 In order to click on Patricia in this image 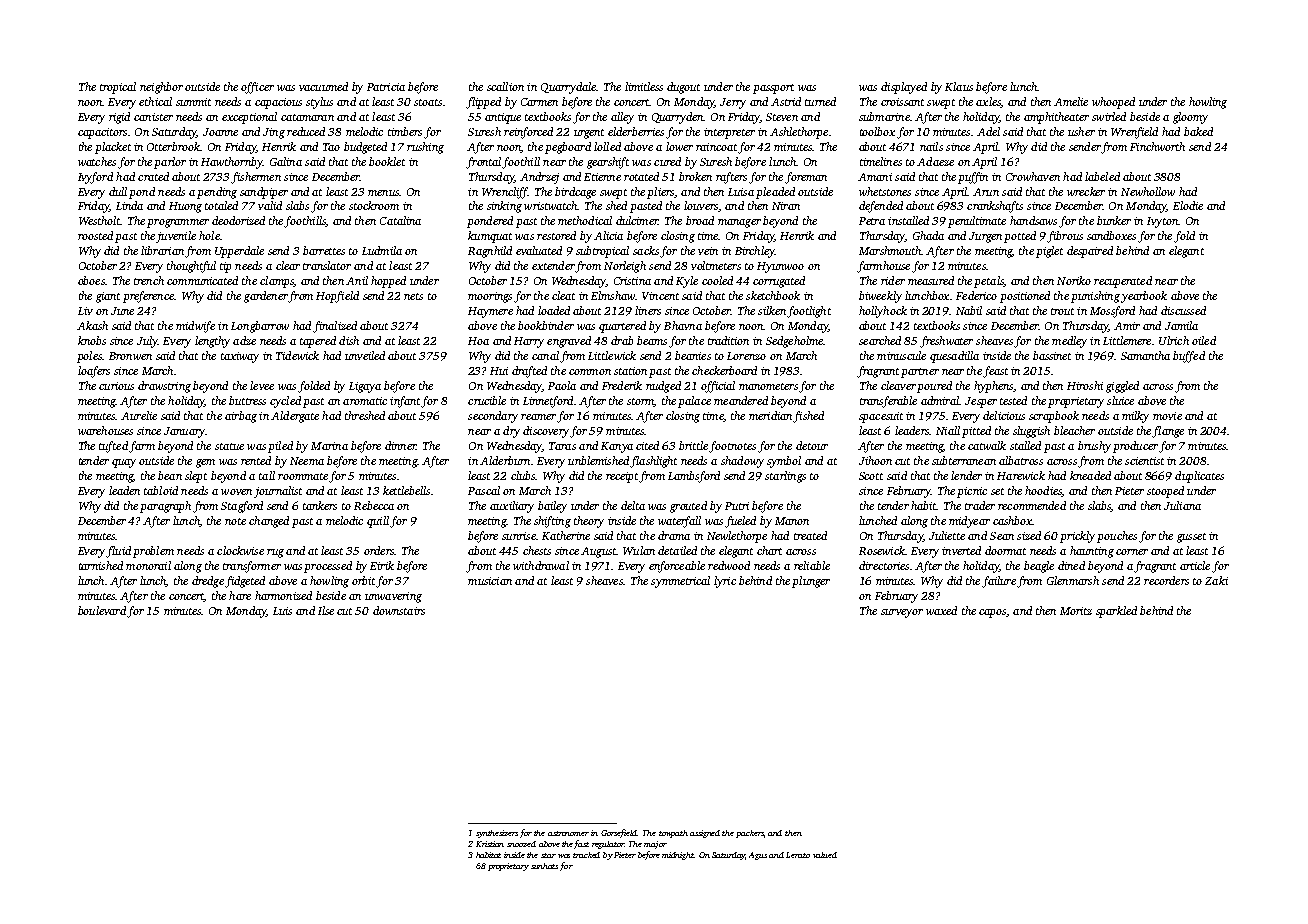, I will do `click(386, 87)`.
